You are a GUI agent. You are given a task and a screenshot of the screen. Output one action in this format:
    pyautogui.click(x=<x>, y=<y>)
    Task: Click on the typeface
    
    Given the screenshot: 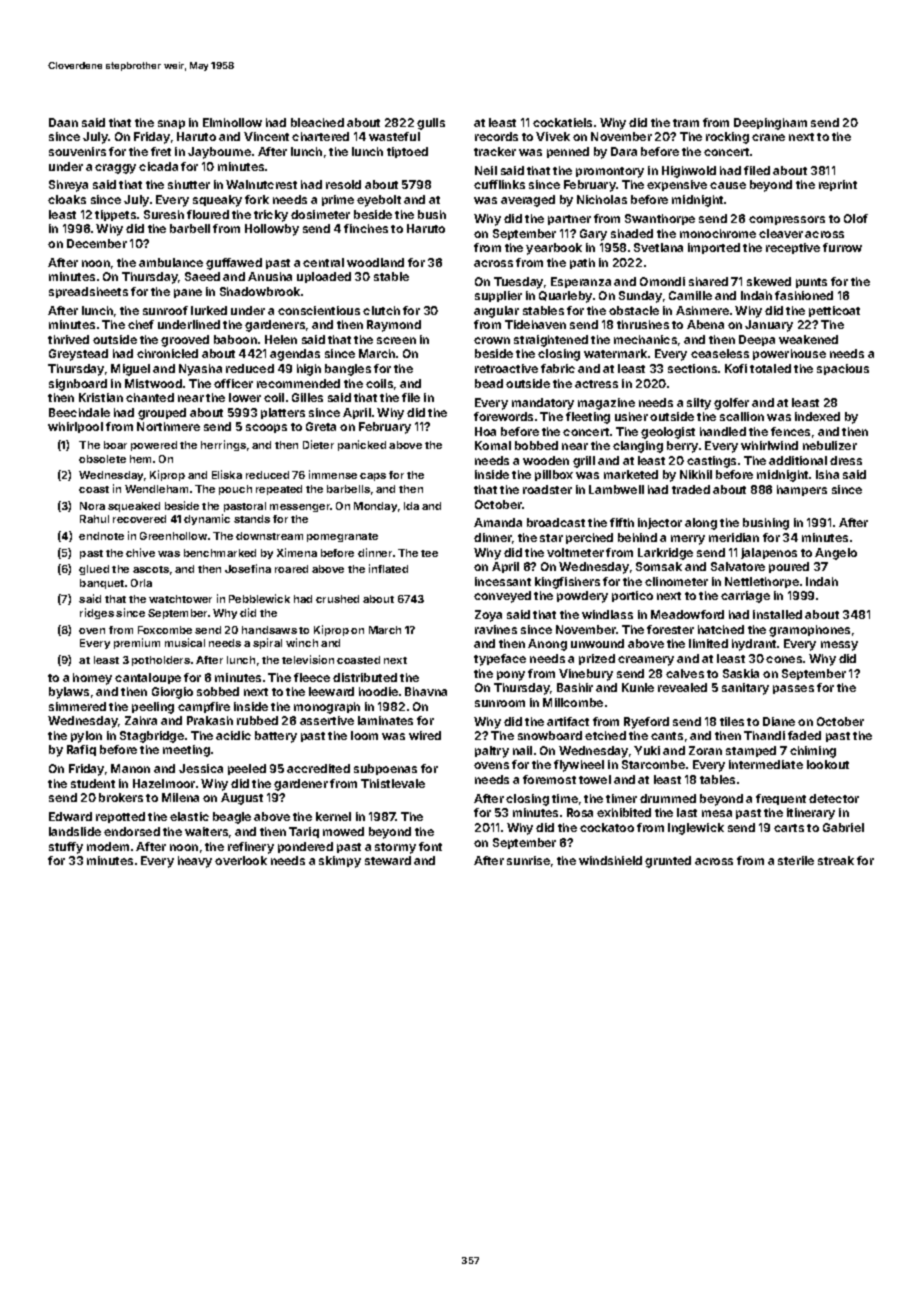 What is the action you would take?
    pyautogui.click(x=500, y=660)
